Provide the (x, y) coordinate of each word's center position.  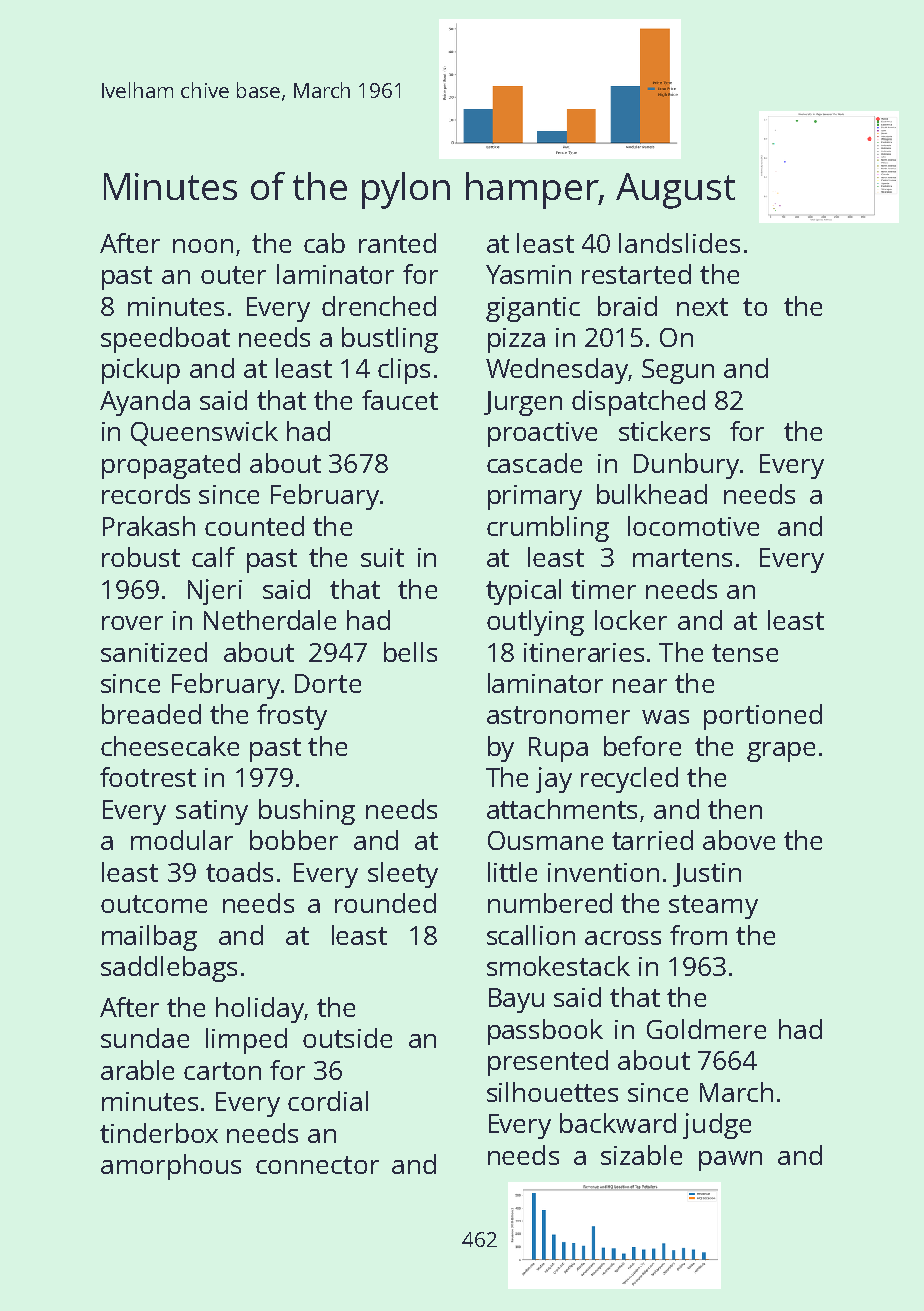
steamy (713, 907)
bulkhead (652, 494)
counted (254, 526)
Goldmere (706, 1029)
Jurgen (523, 403)
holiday (260, 1010)
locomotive (693, 526)
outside (347, 1038)
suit (382, 557)
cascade (534, 463)
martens (682, 558)
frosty (292, 717)
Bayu (516, 1000)
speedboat (165, 340)
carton (222, 1071)
